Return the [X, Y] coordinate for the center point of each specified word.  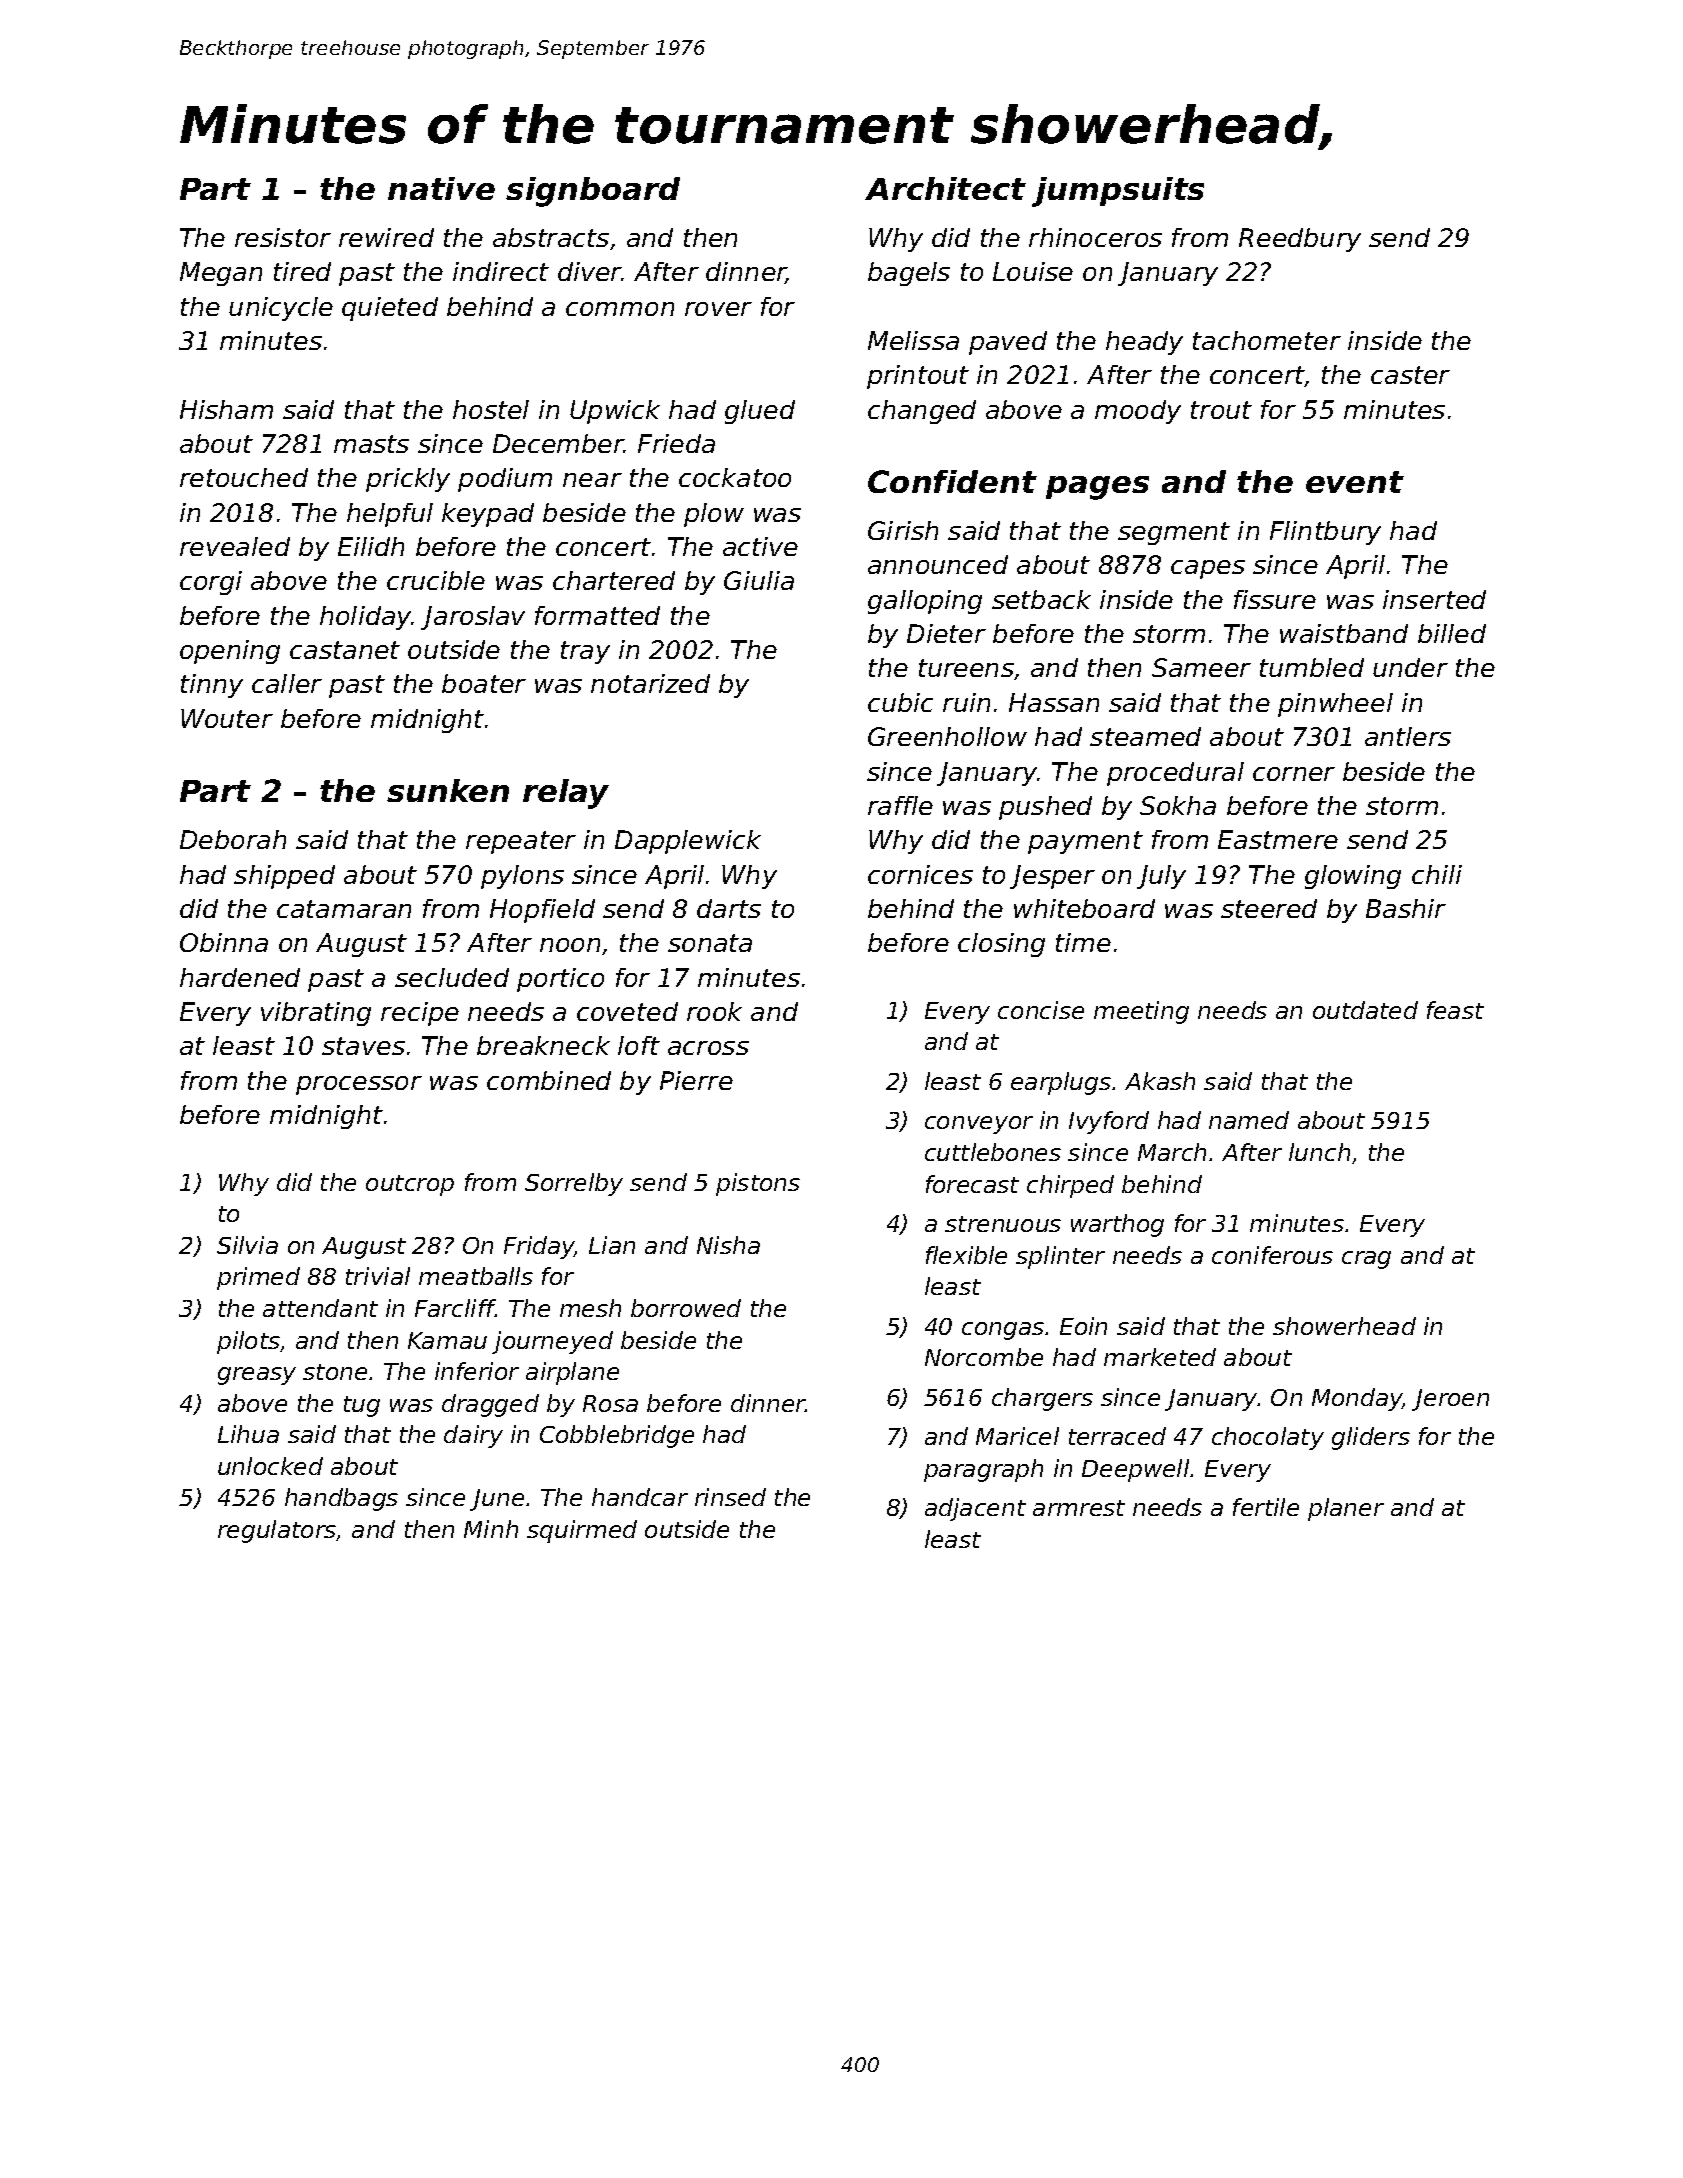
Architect [945, 188]
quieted [390, 309]
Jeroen [1450, 1400]
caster [1410, 375]
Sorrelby [574, 1184]
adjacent [975, 1509]
